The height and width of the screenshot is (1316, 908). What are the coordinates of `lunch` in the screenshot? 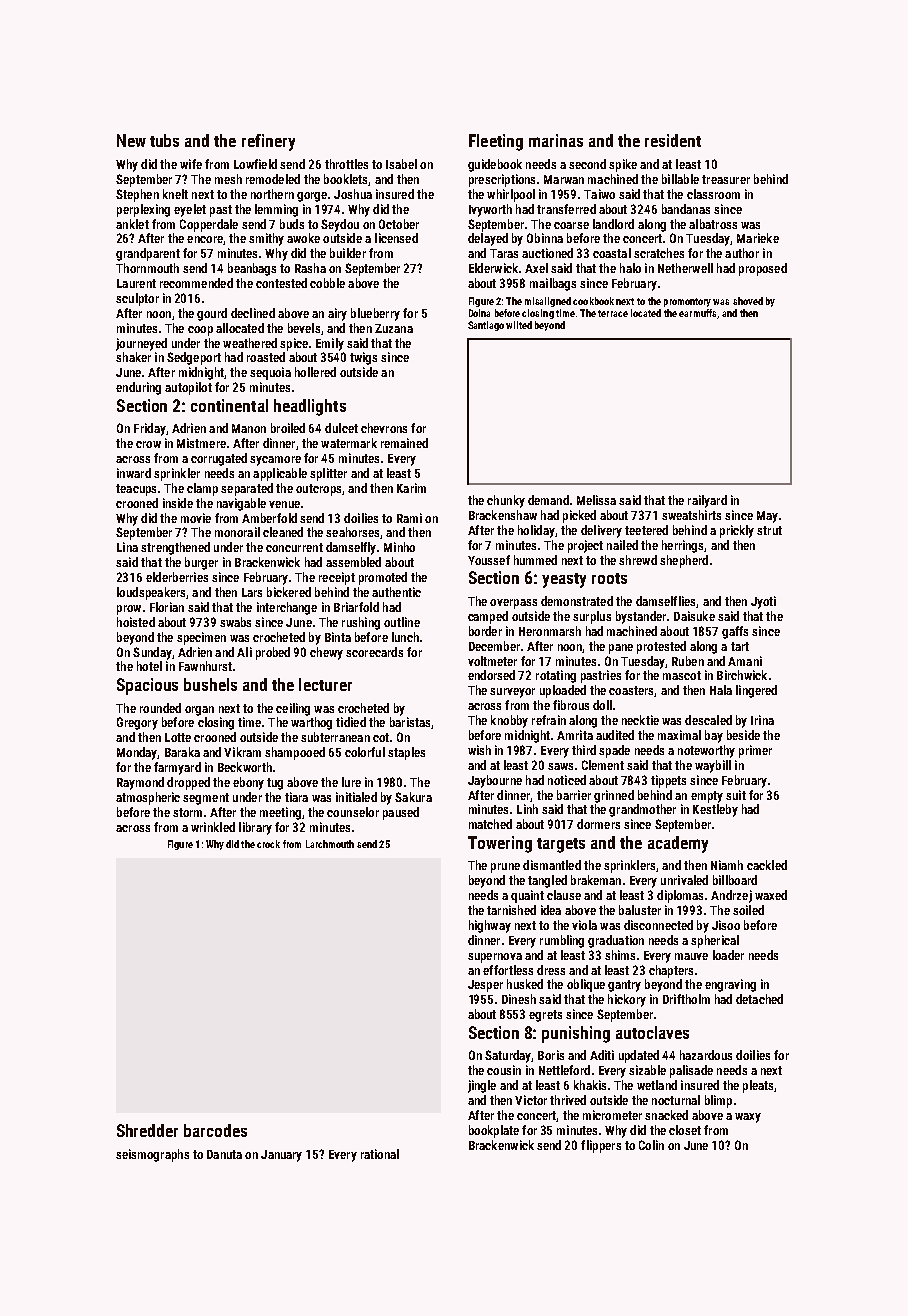 It's located at (405, 637).
